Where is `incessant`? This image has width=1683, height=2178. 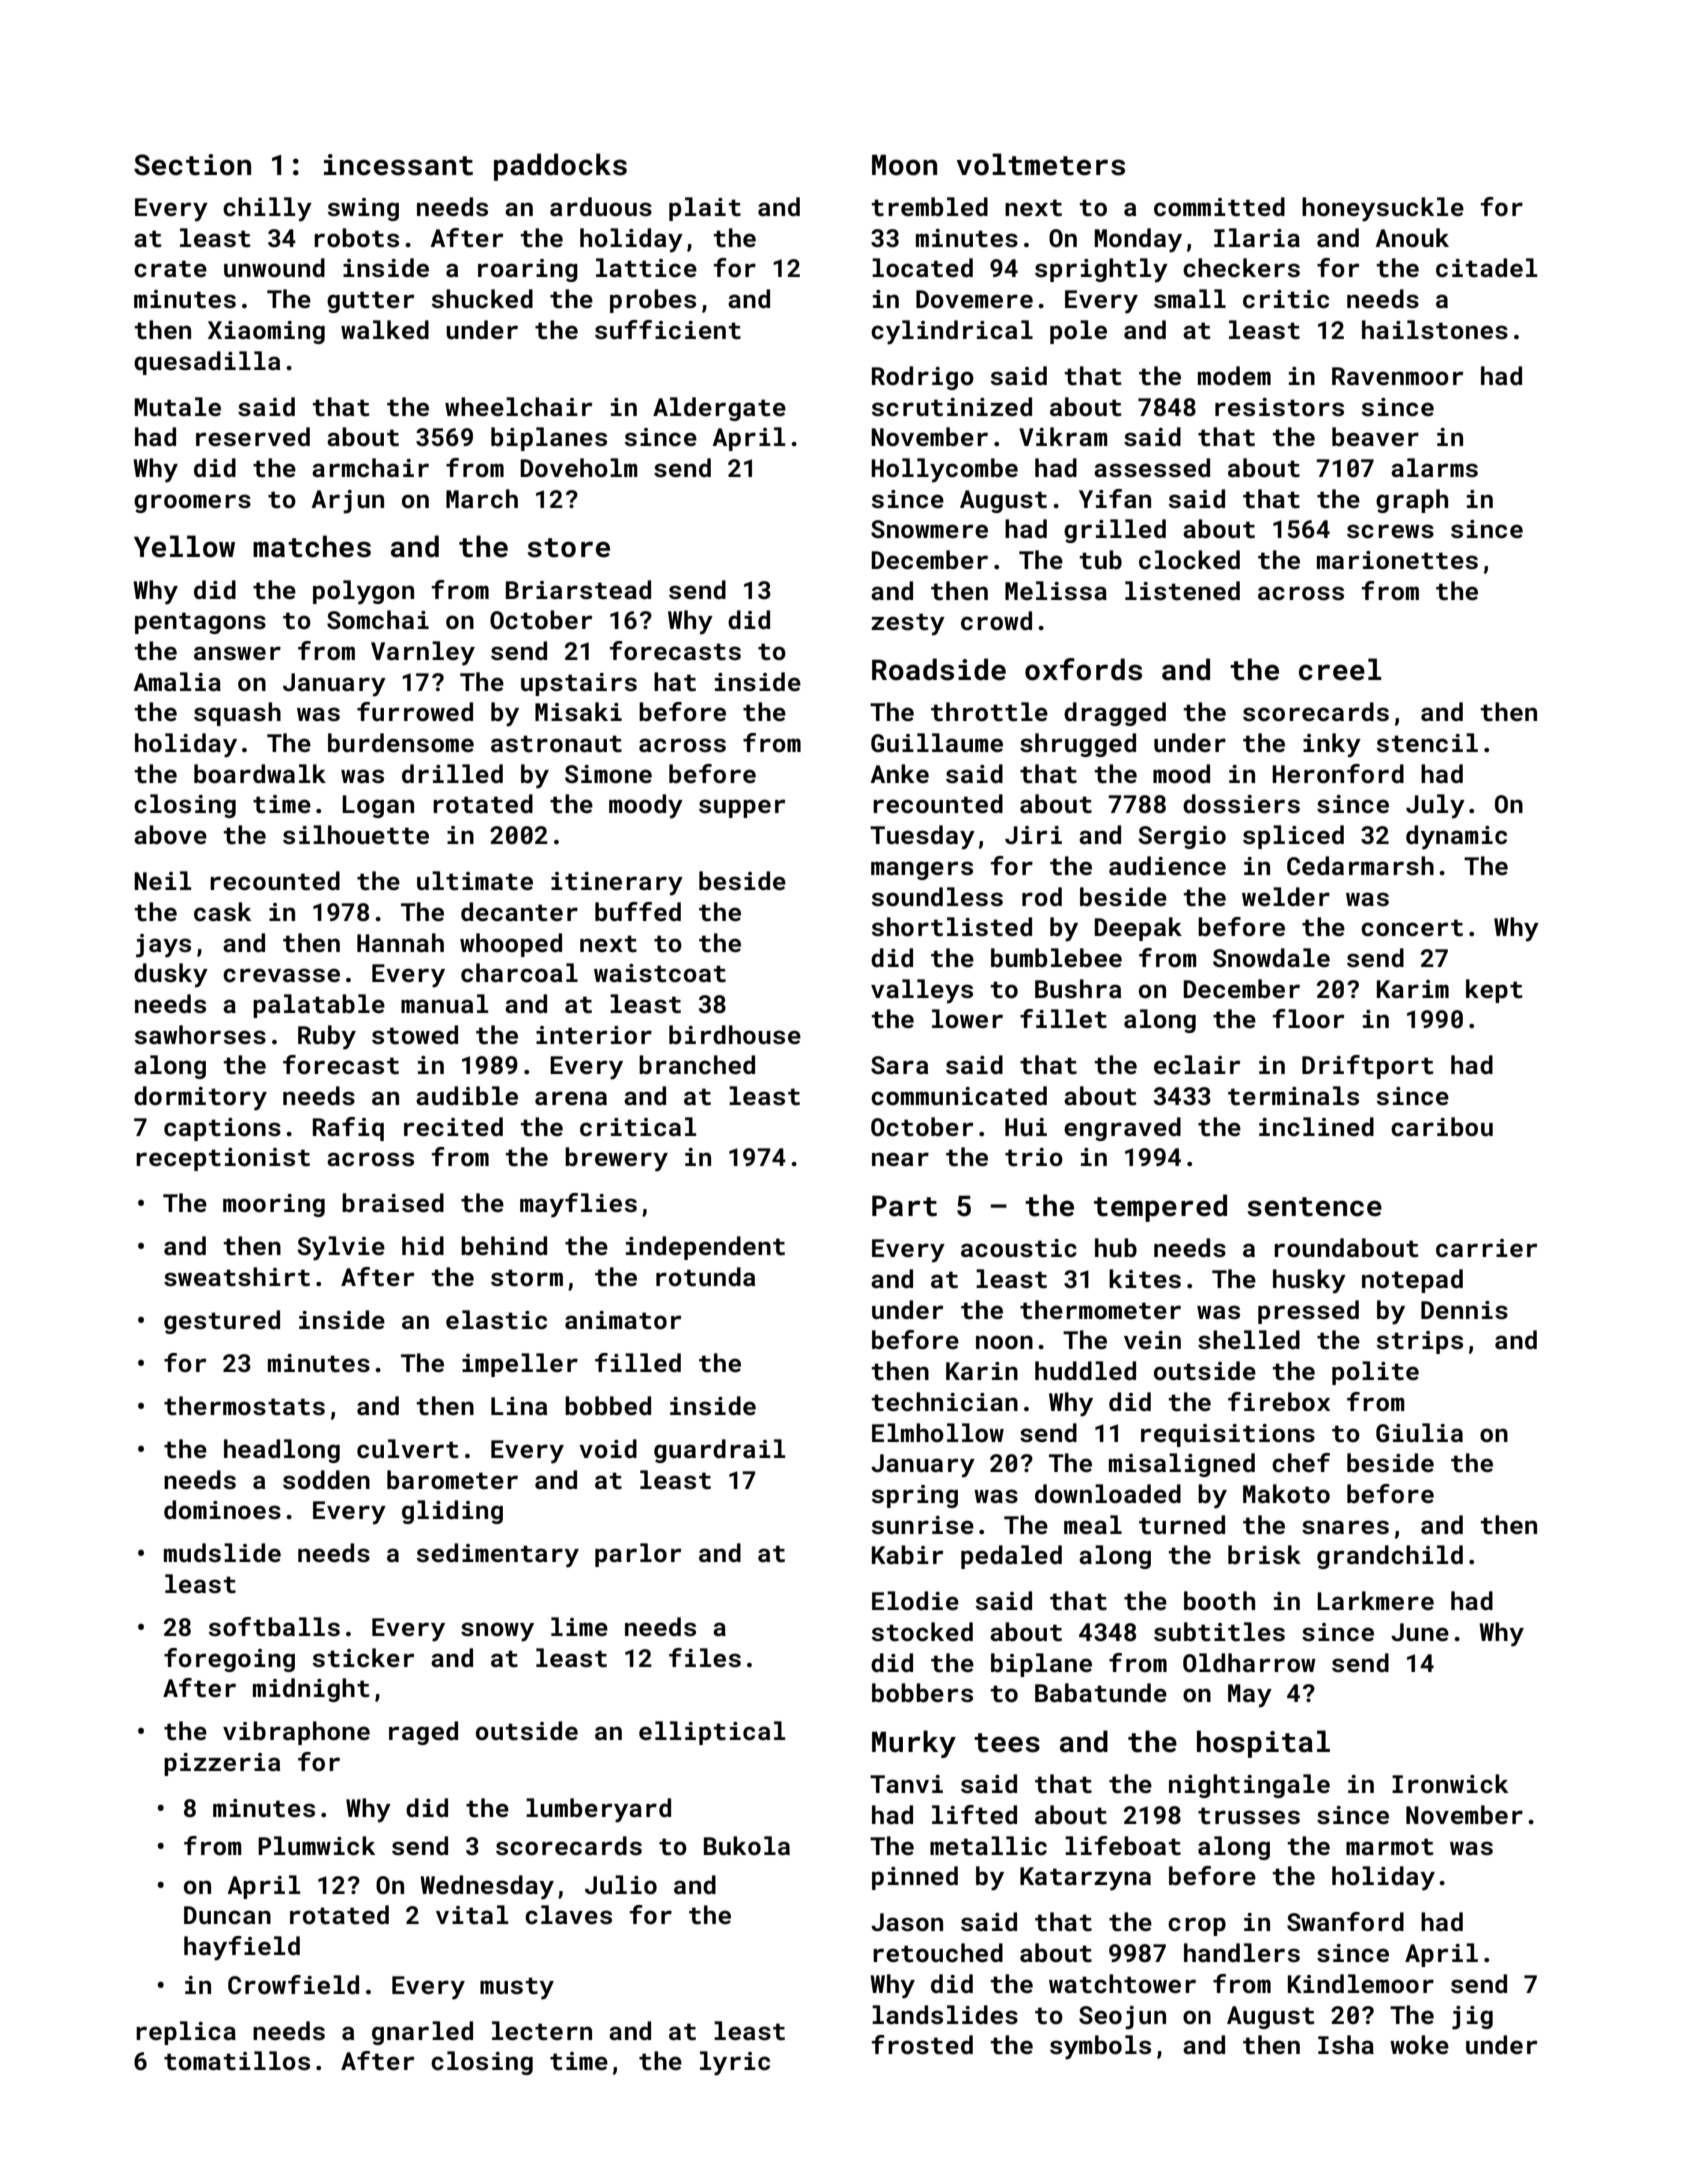
incessant is located at coordinates (398, 165).
